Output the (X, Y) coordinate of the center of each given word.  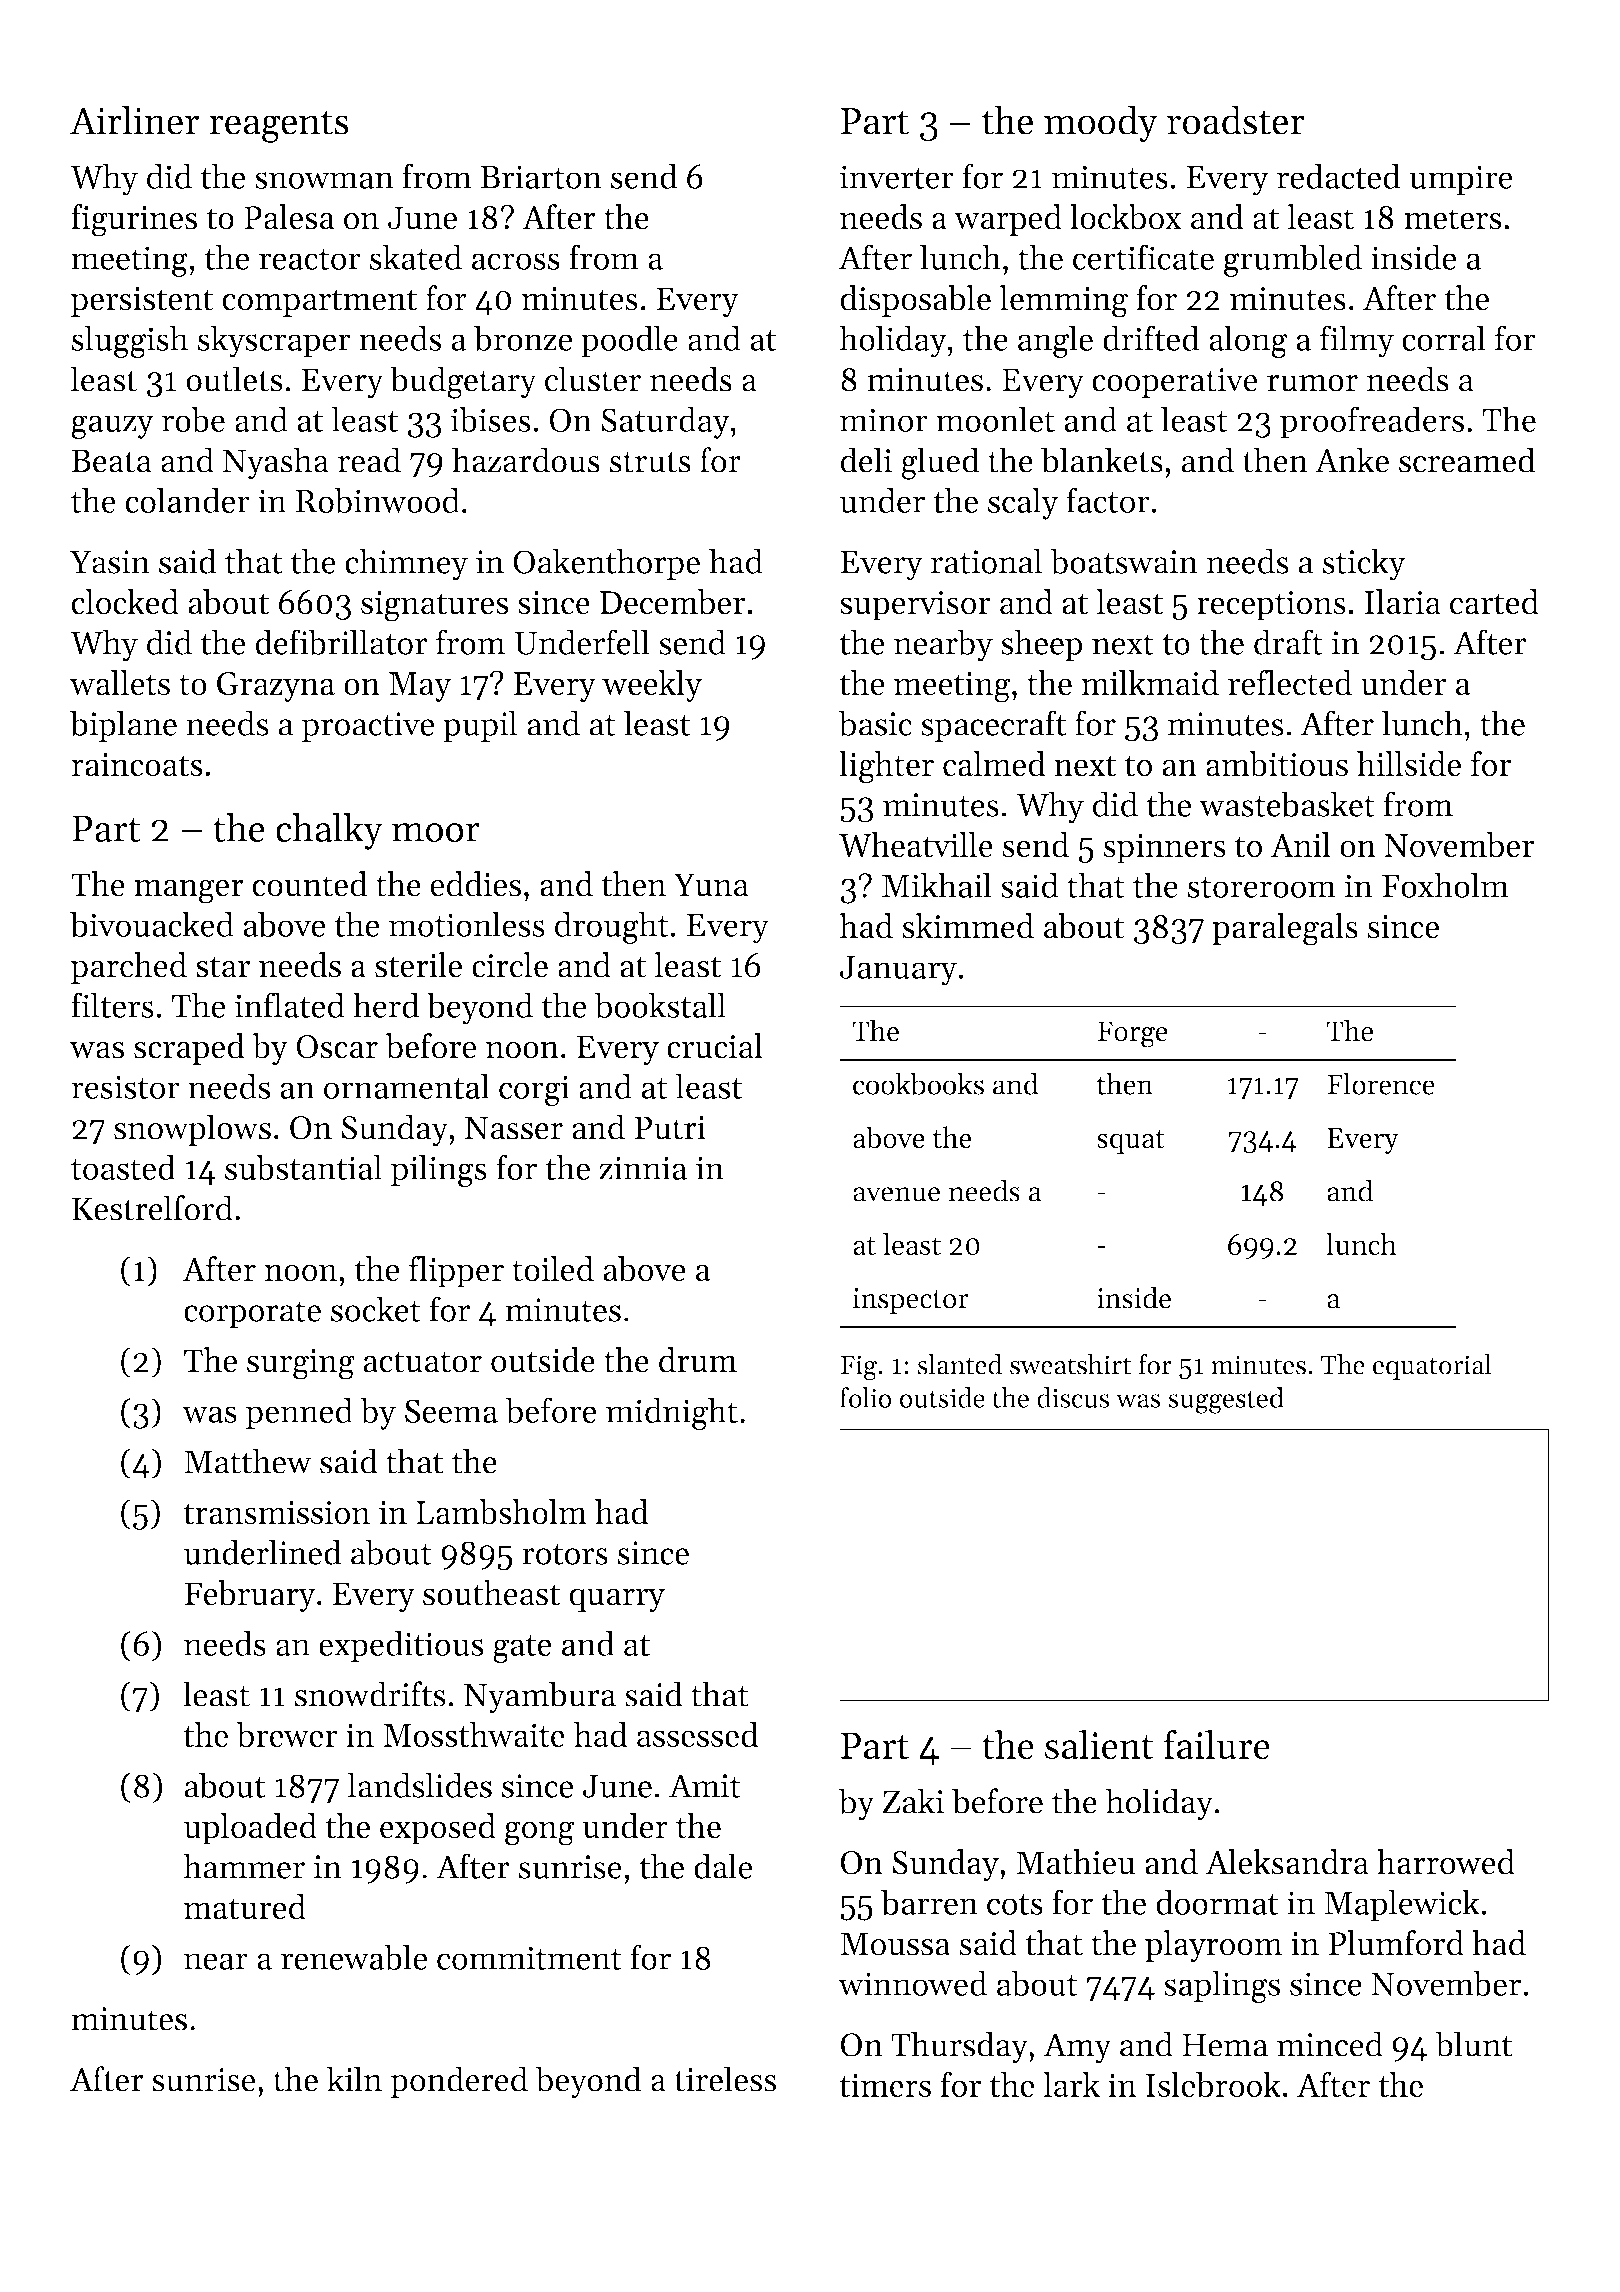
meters (1453, 219)
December (673, 602)
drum (698, 1360)
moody (1101, 124)
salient (1099, 1745)
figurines (134, 220)
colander (187, 500)
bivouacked (152, 924)
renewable (354, 1957)
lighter (886, 767)
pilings (439, 1171)
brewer (287, 1735)
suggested (1226, 1400)
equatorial (1432, 1367)
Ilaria (1403, 601)
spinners (1164, 848)
